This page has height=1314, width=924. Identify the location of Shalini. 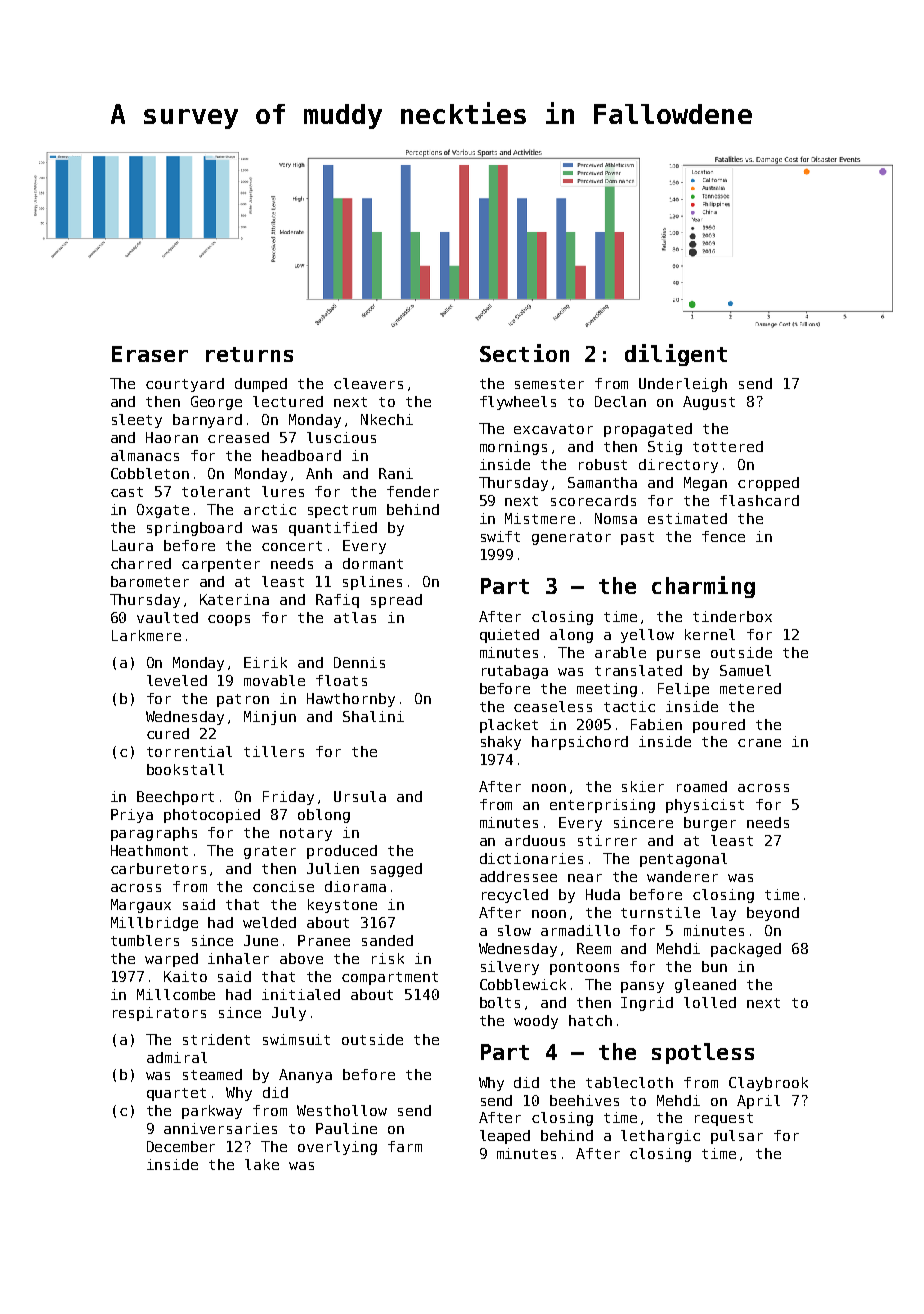
(373, 716).
